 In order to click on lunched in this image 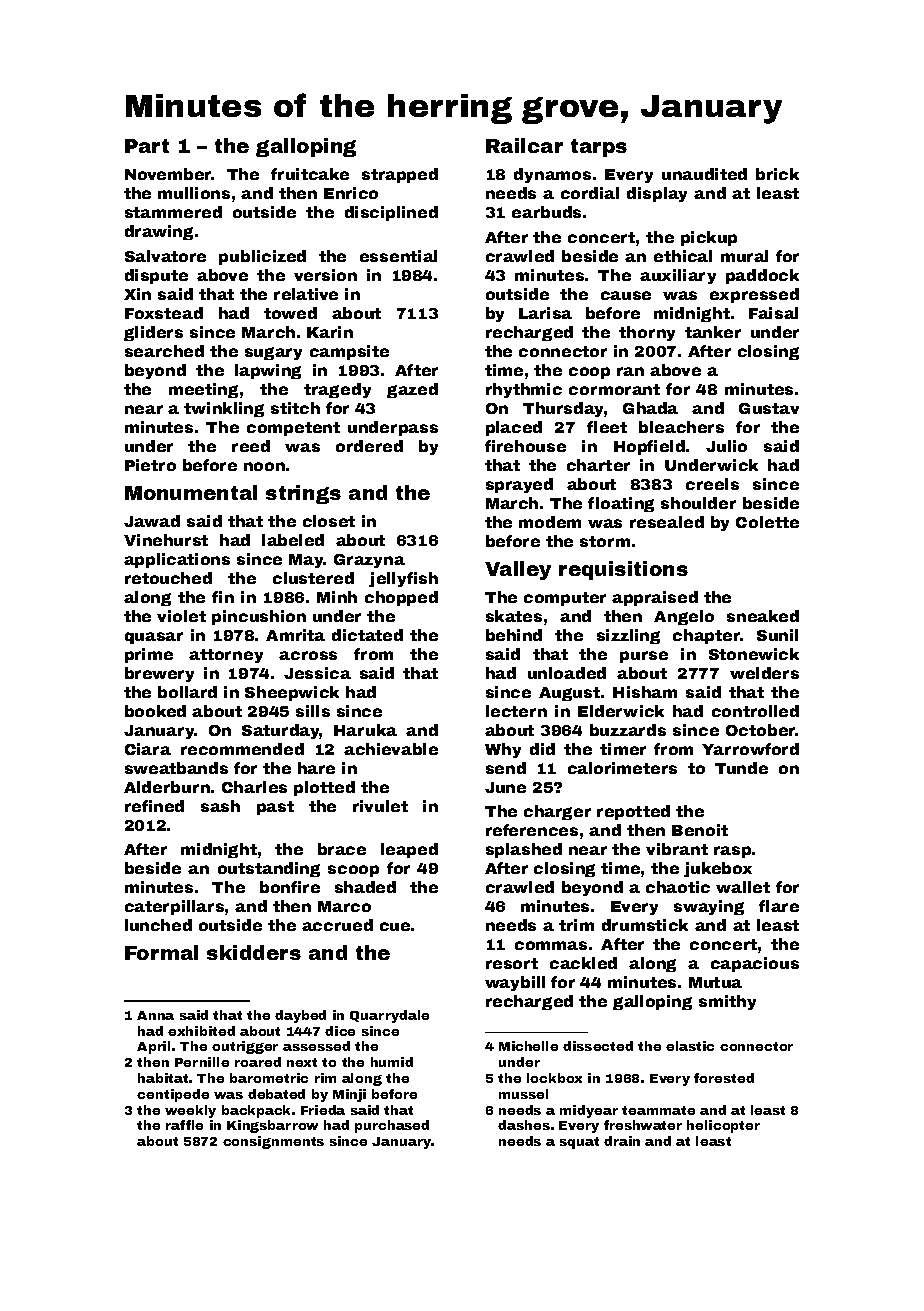, I will do `click(158, 925)`.
